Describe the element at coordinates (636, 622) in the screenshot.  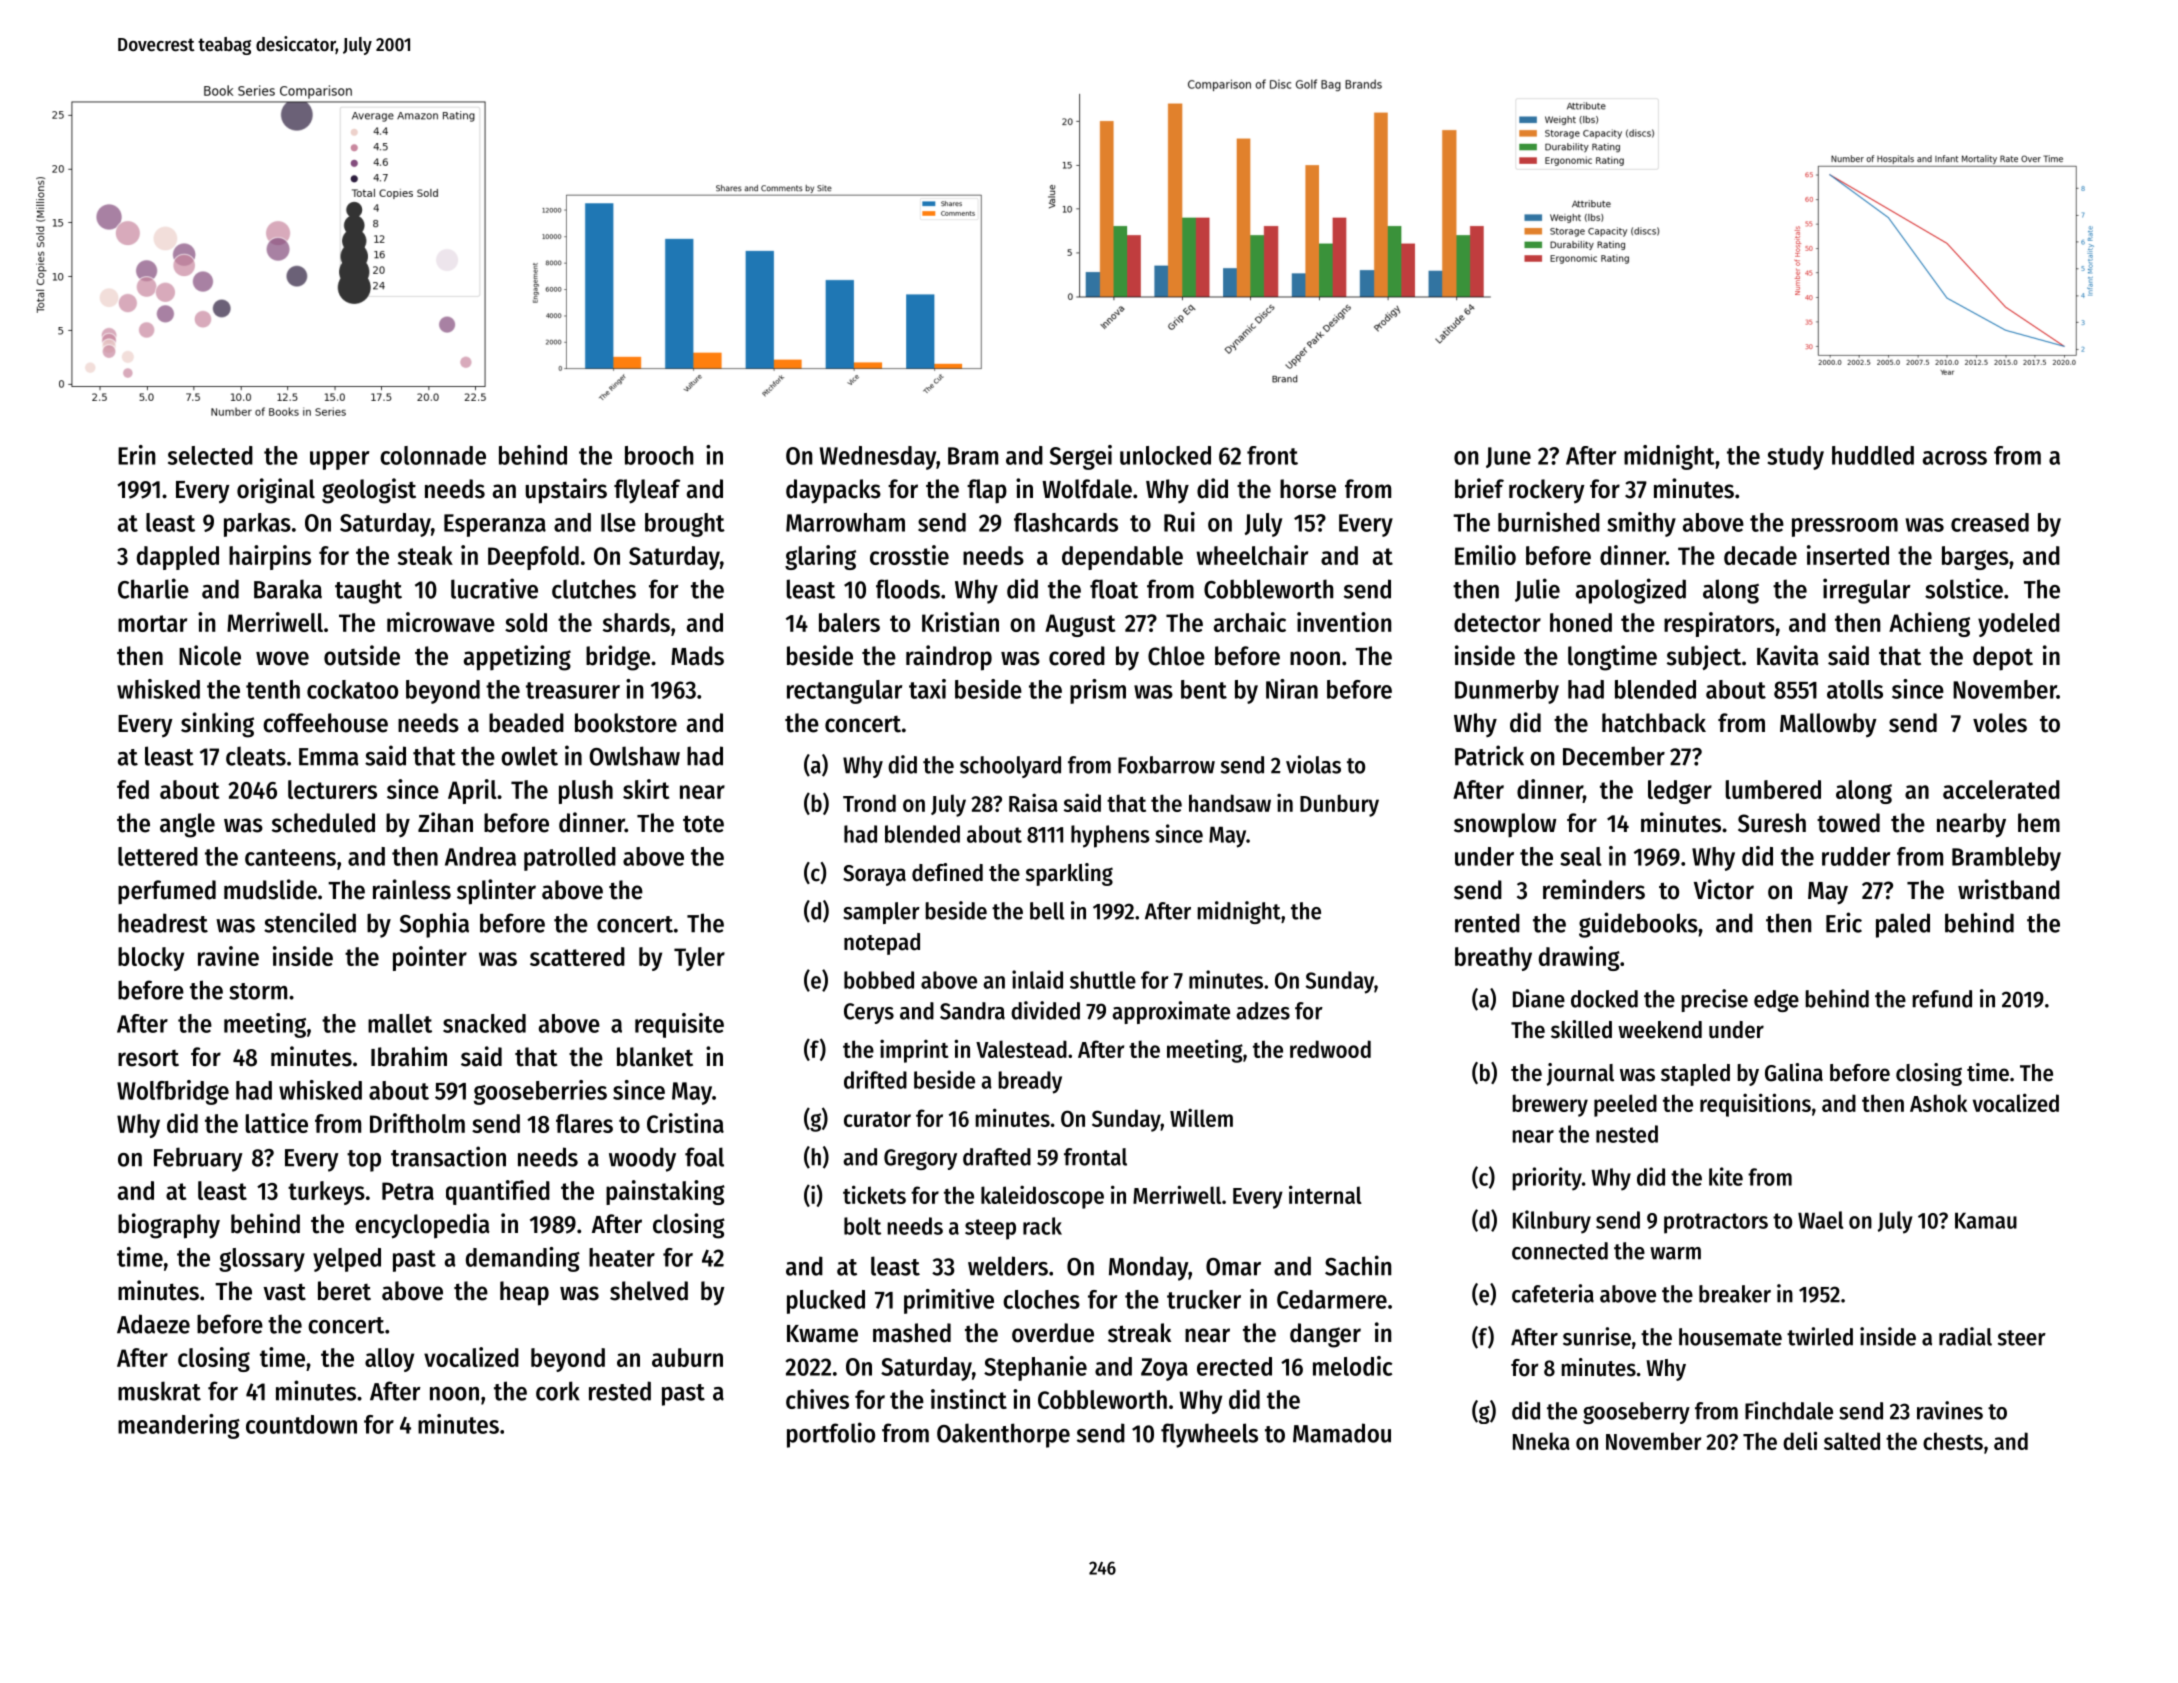
I see `shards` at that location.
